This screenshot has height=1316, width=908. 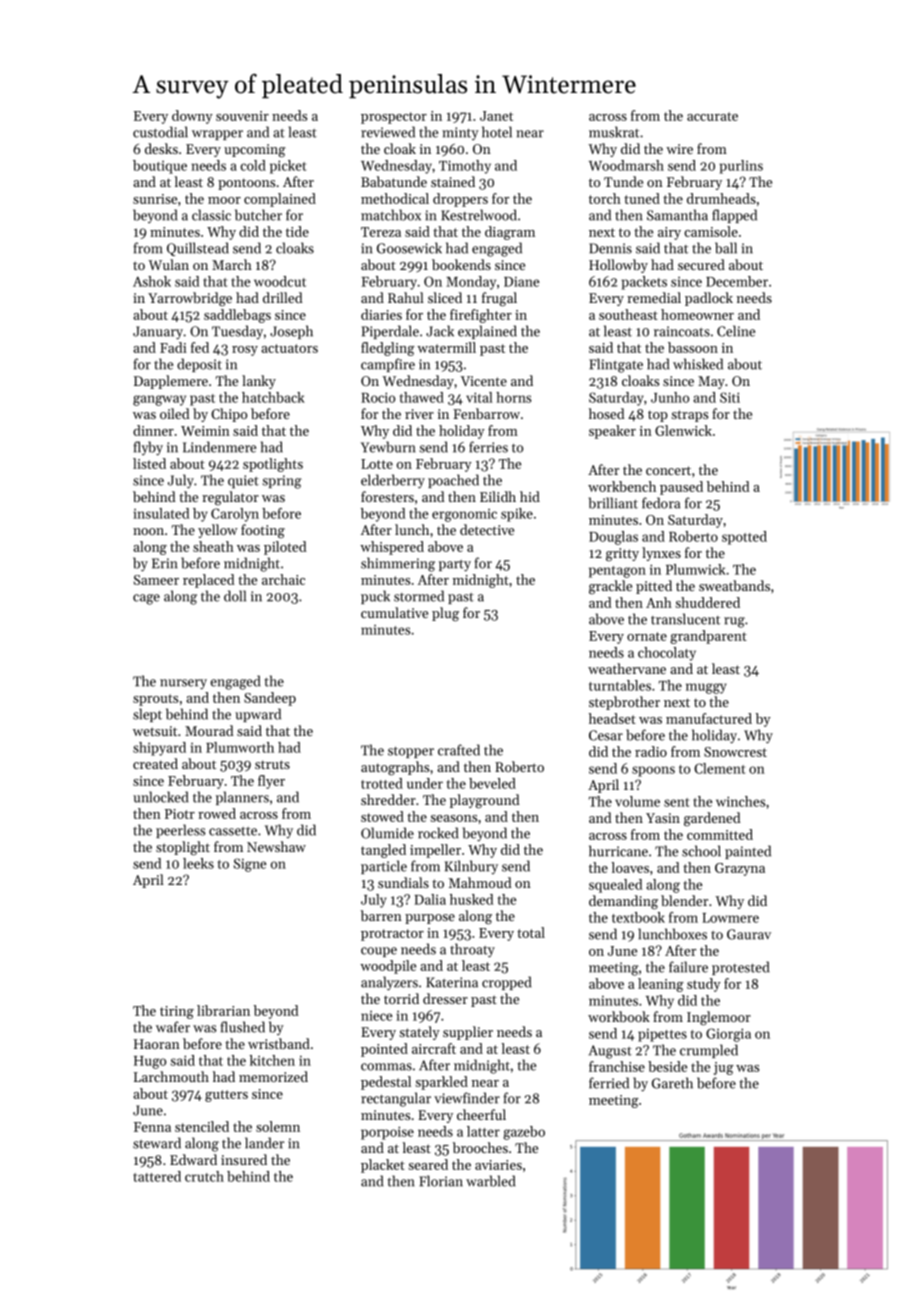 I want to click on downy, so click(x=192, y=117).
